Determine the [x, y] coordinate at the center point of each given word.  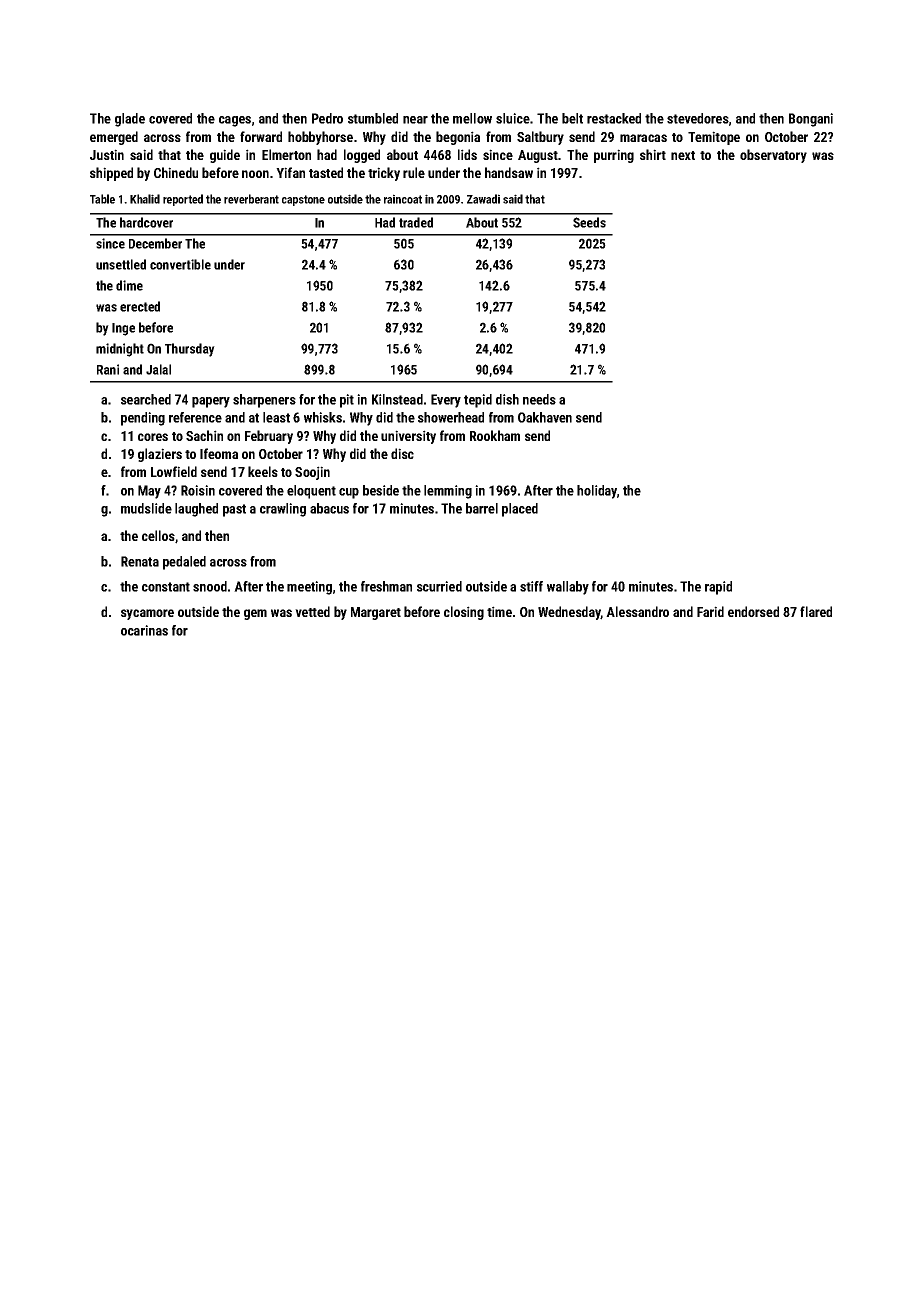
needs [539, 399]
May [149, 492]
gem [255, 614]
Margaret [376, 613]
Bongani [811, 120]
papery [211, 402]
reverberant [251, 199]
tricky [384, 174]
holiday [597, 492]
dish [507, 399]
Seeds [589, 222]
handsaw [509, 172]
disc [402, 453]
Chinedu [176, 172]
